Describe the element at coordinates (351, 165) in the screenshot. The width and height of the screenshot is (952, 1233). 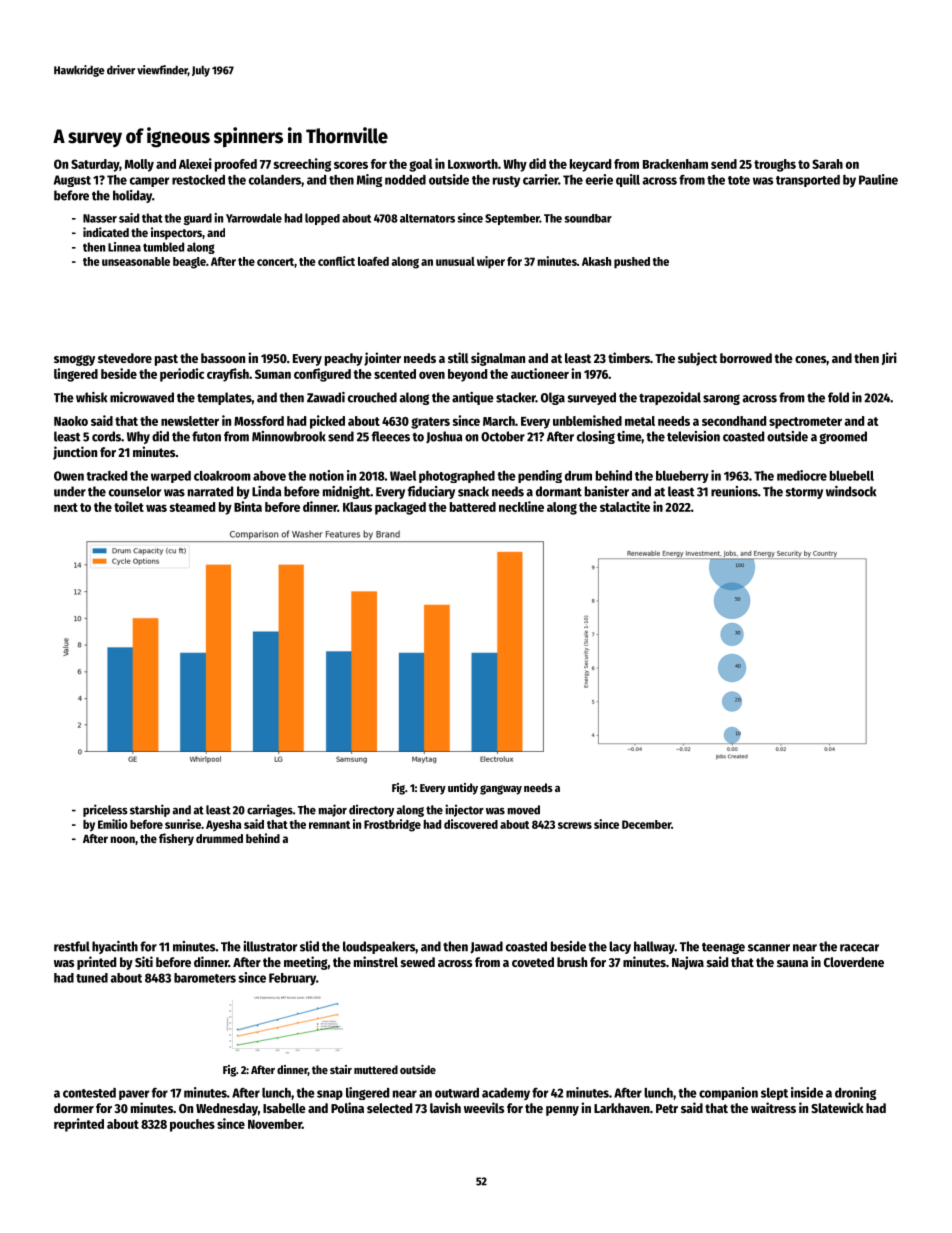
I see `scores` at that location.
